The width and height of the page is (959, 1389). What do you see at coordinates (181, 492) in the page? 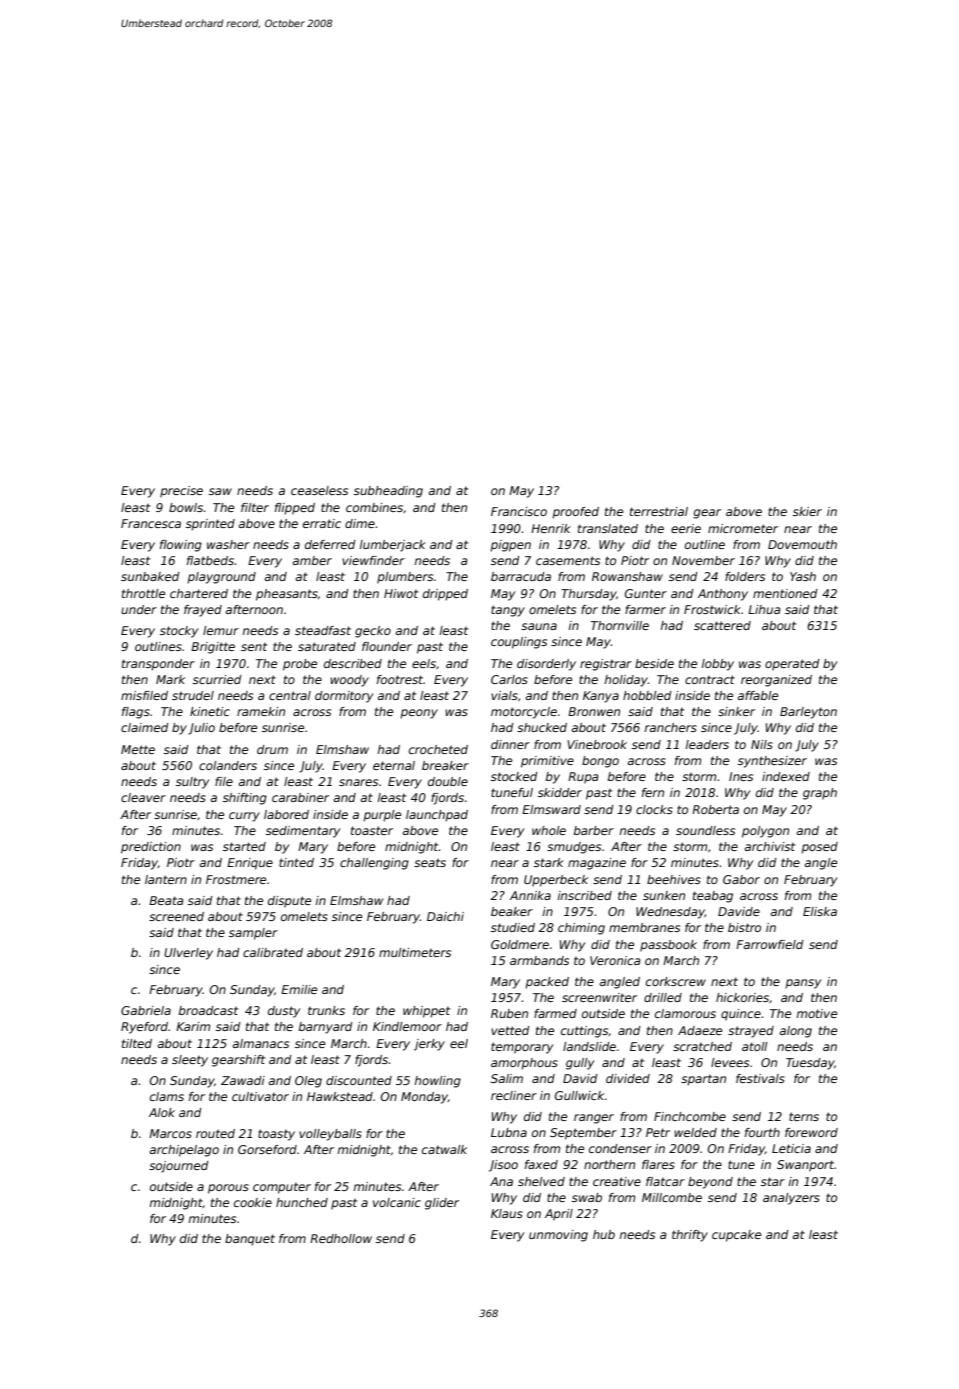
I see `precise` at bounding box center [181, 492].
